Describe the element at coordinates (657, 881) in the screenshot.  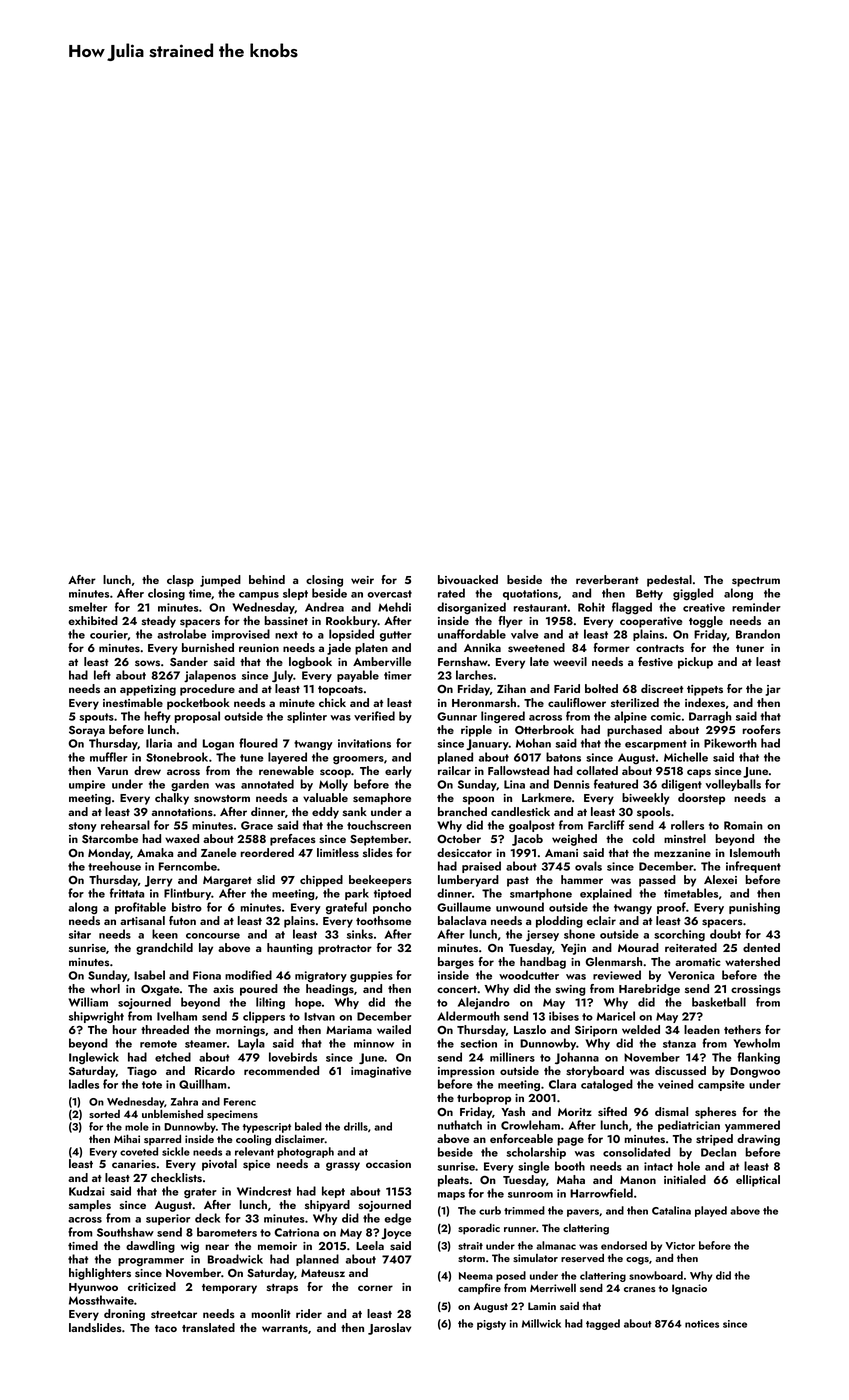
I see `passed` at that location.
